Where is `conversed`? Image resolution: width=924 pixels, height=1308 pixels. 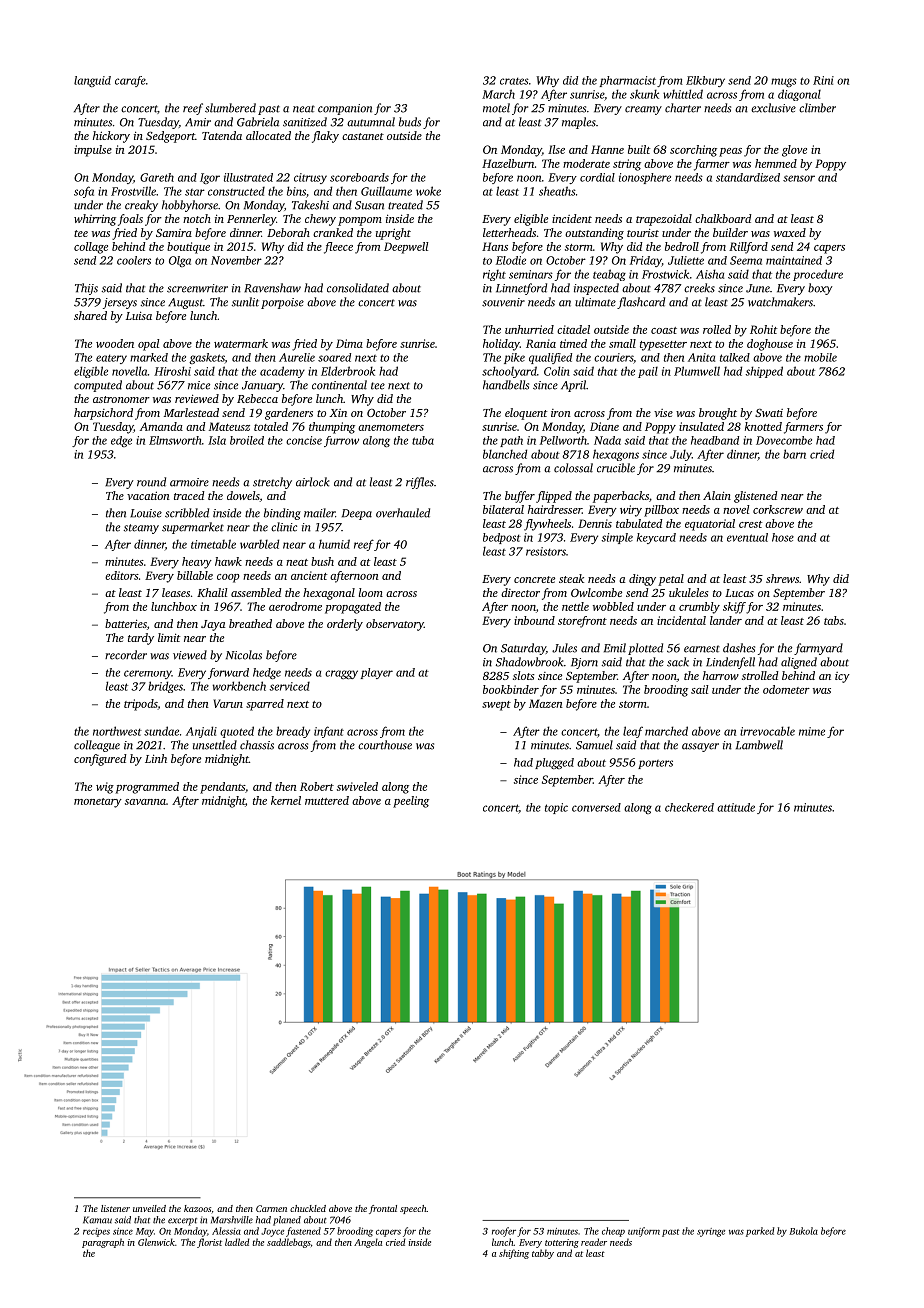
conversed is located at coordinates (596, 807).
